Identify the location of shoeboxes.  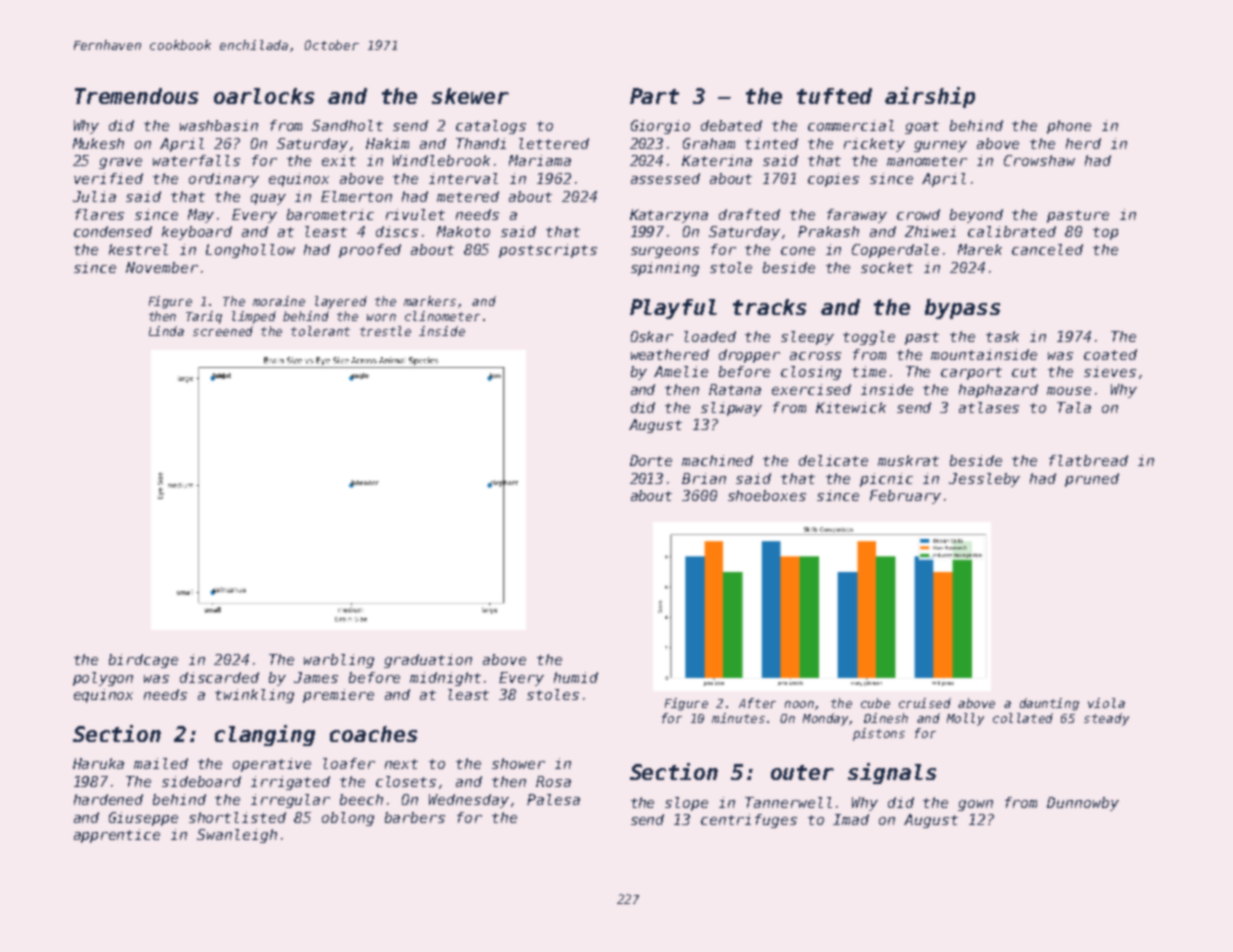
(767, 495).
